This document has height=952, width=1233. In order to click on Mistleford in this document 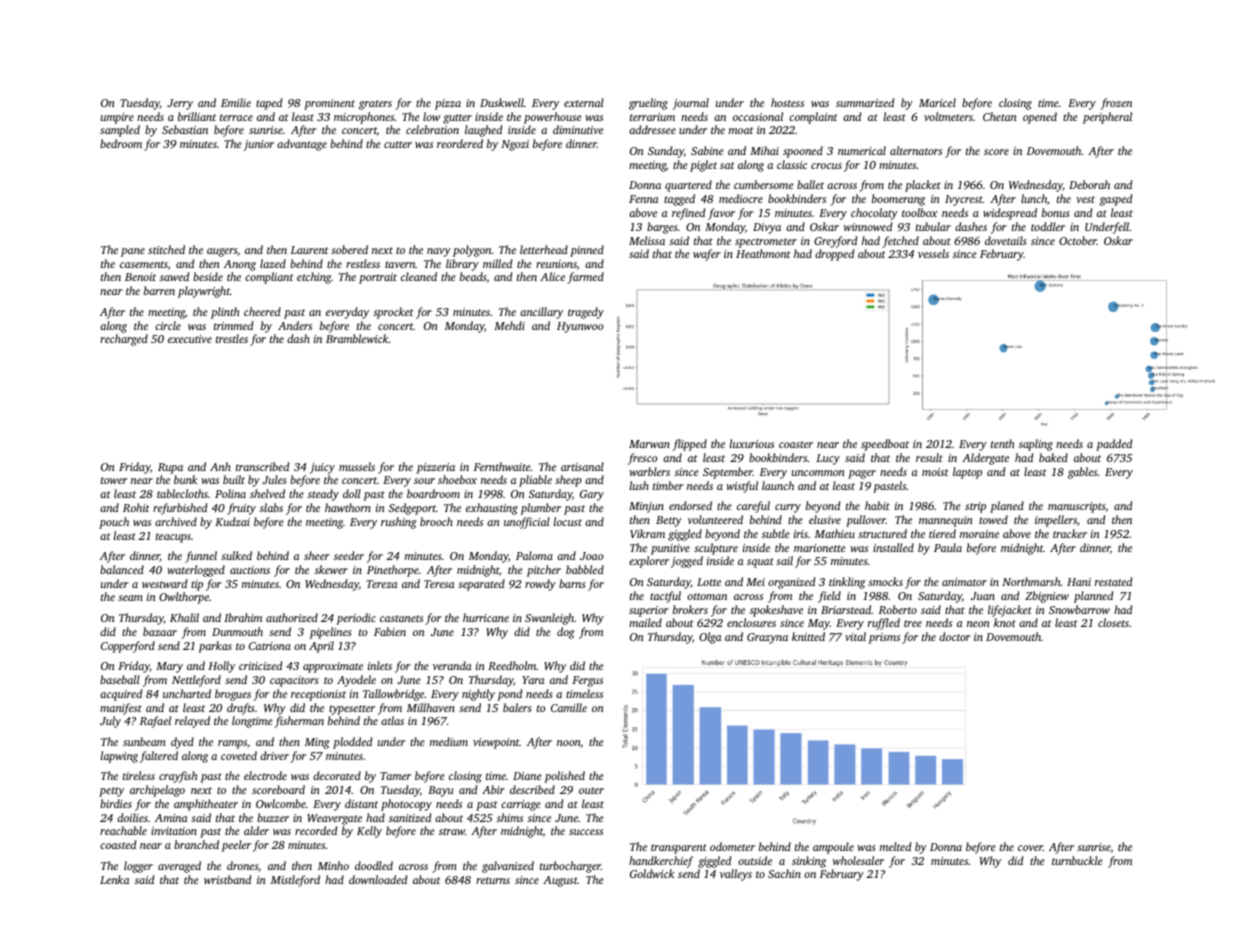, I will do `click(295, 881)`.
